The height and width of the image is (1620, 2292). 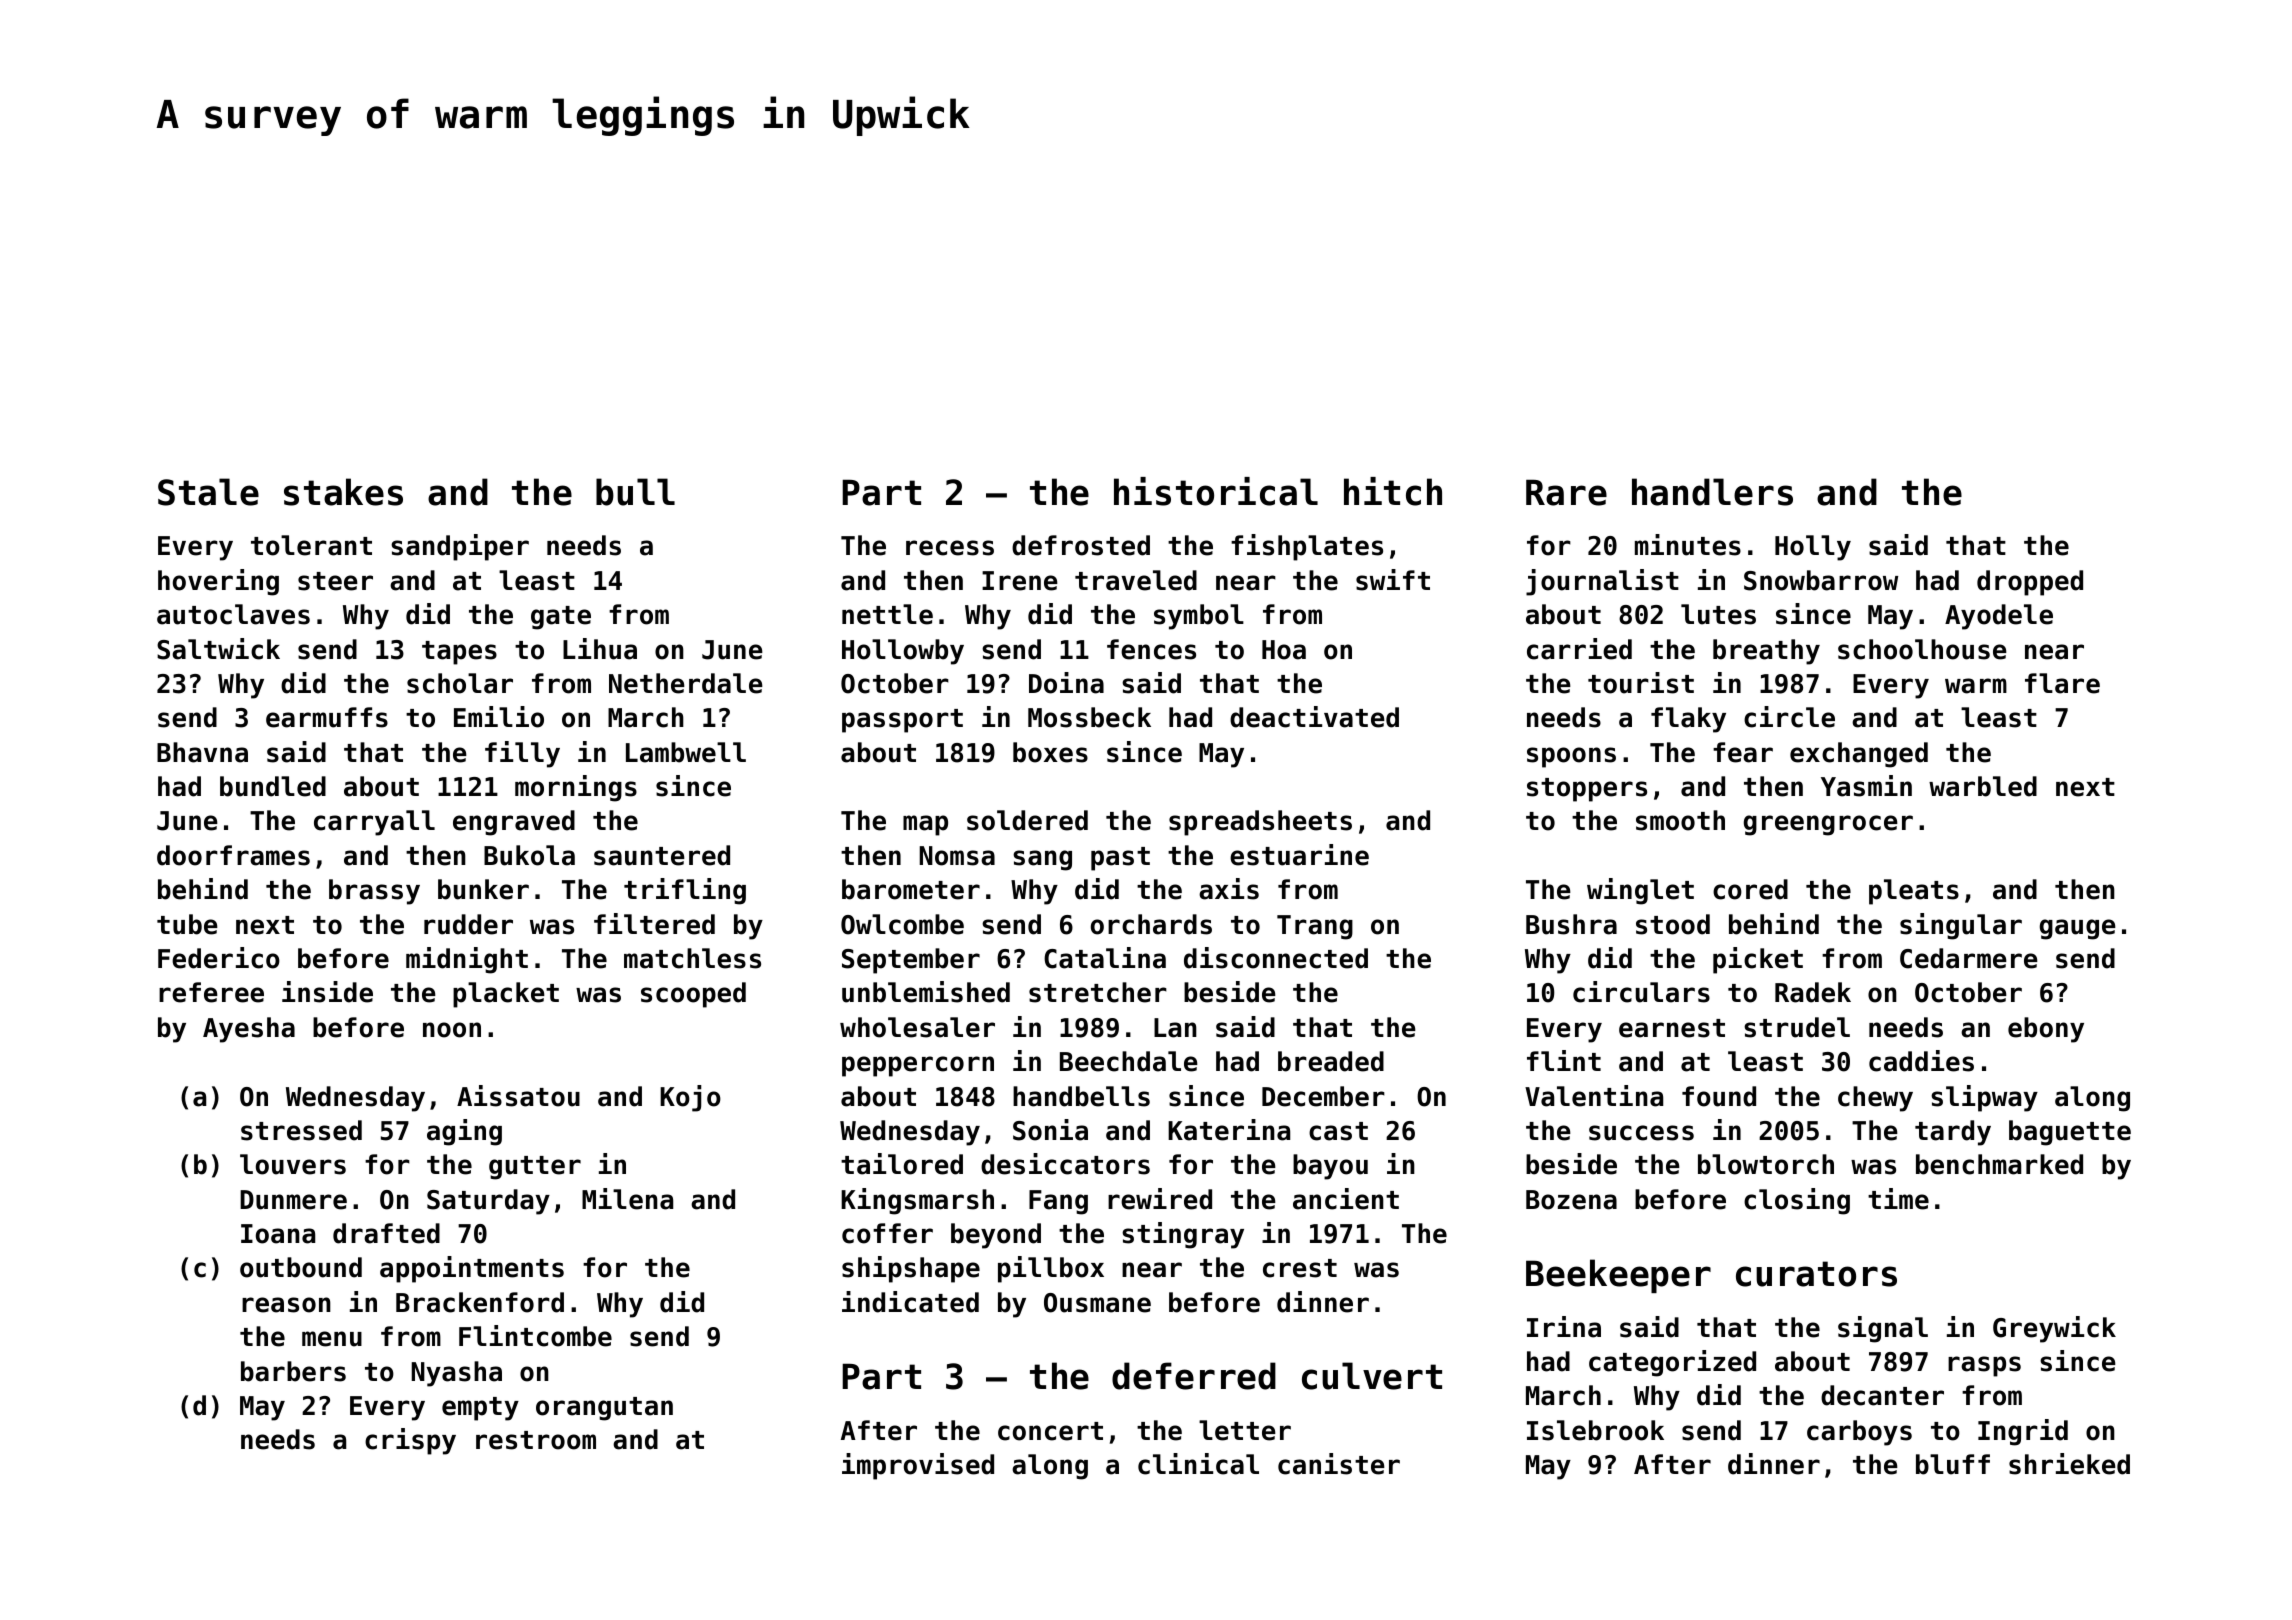 What do you see at coordinates (1712, 492) in the image?
I see `handlers` at bounding box center [1712, 492].
